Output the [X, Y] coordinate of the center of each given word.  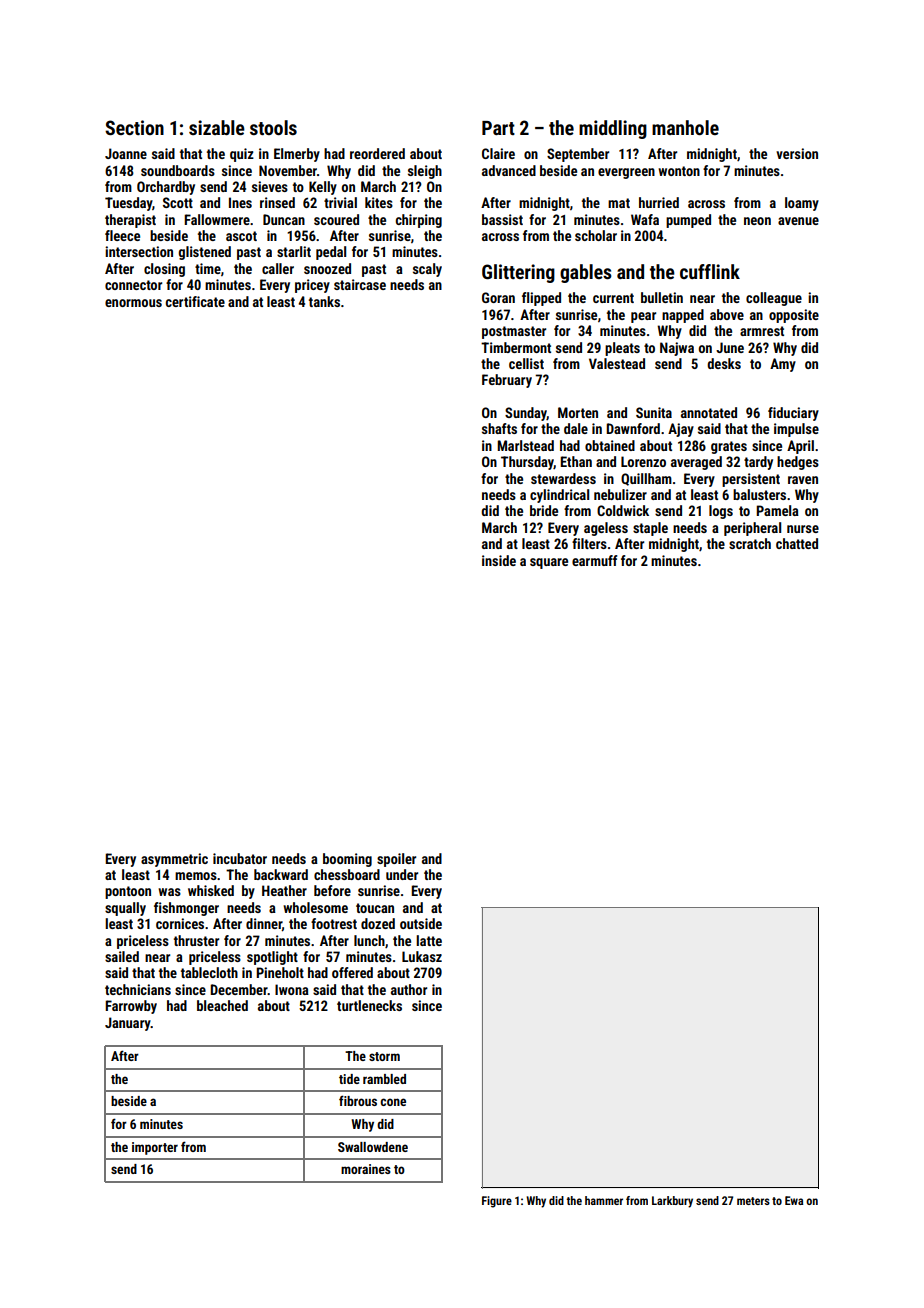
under [402, 874]
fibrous [358, 1100]
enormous [133, 303]
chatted [797, 543]
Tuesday [128, 204]
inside [499, 560]
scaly [427, 270]
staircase [360, 284]
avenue [798, 221]
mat [619, 203]
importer [155, 1148]
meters [753, 1201]
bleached [222, 1005]
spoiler [396, 860]
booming [347, 860]
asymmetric [174, 860]
